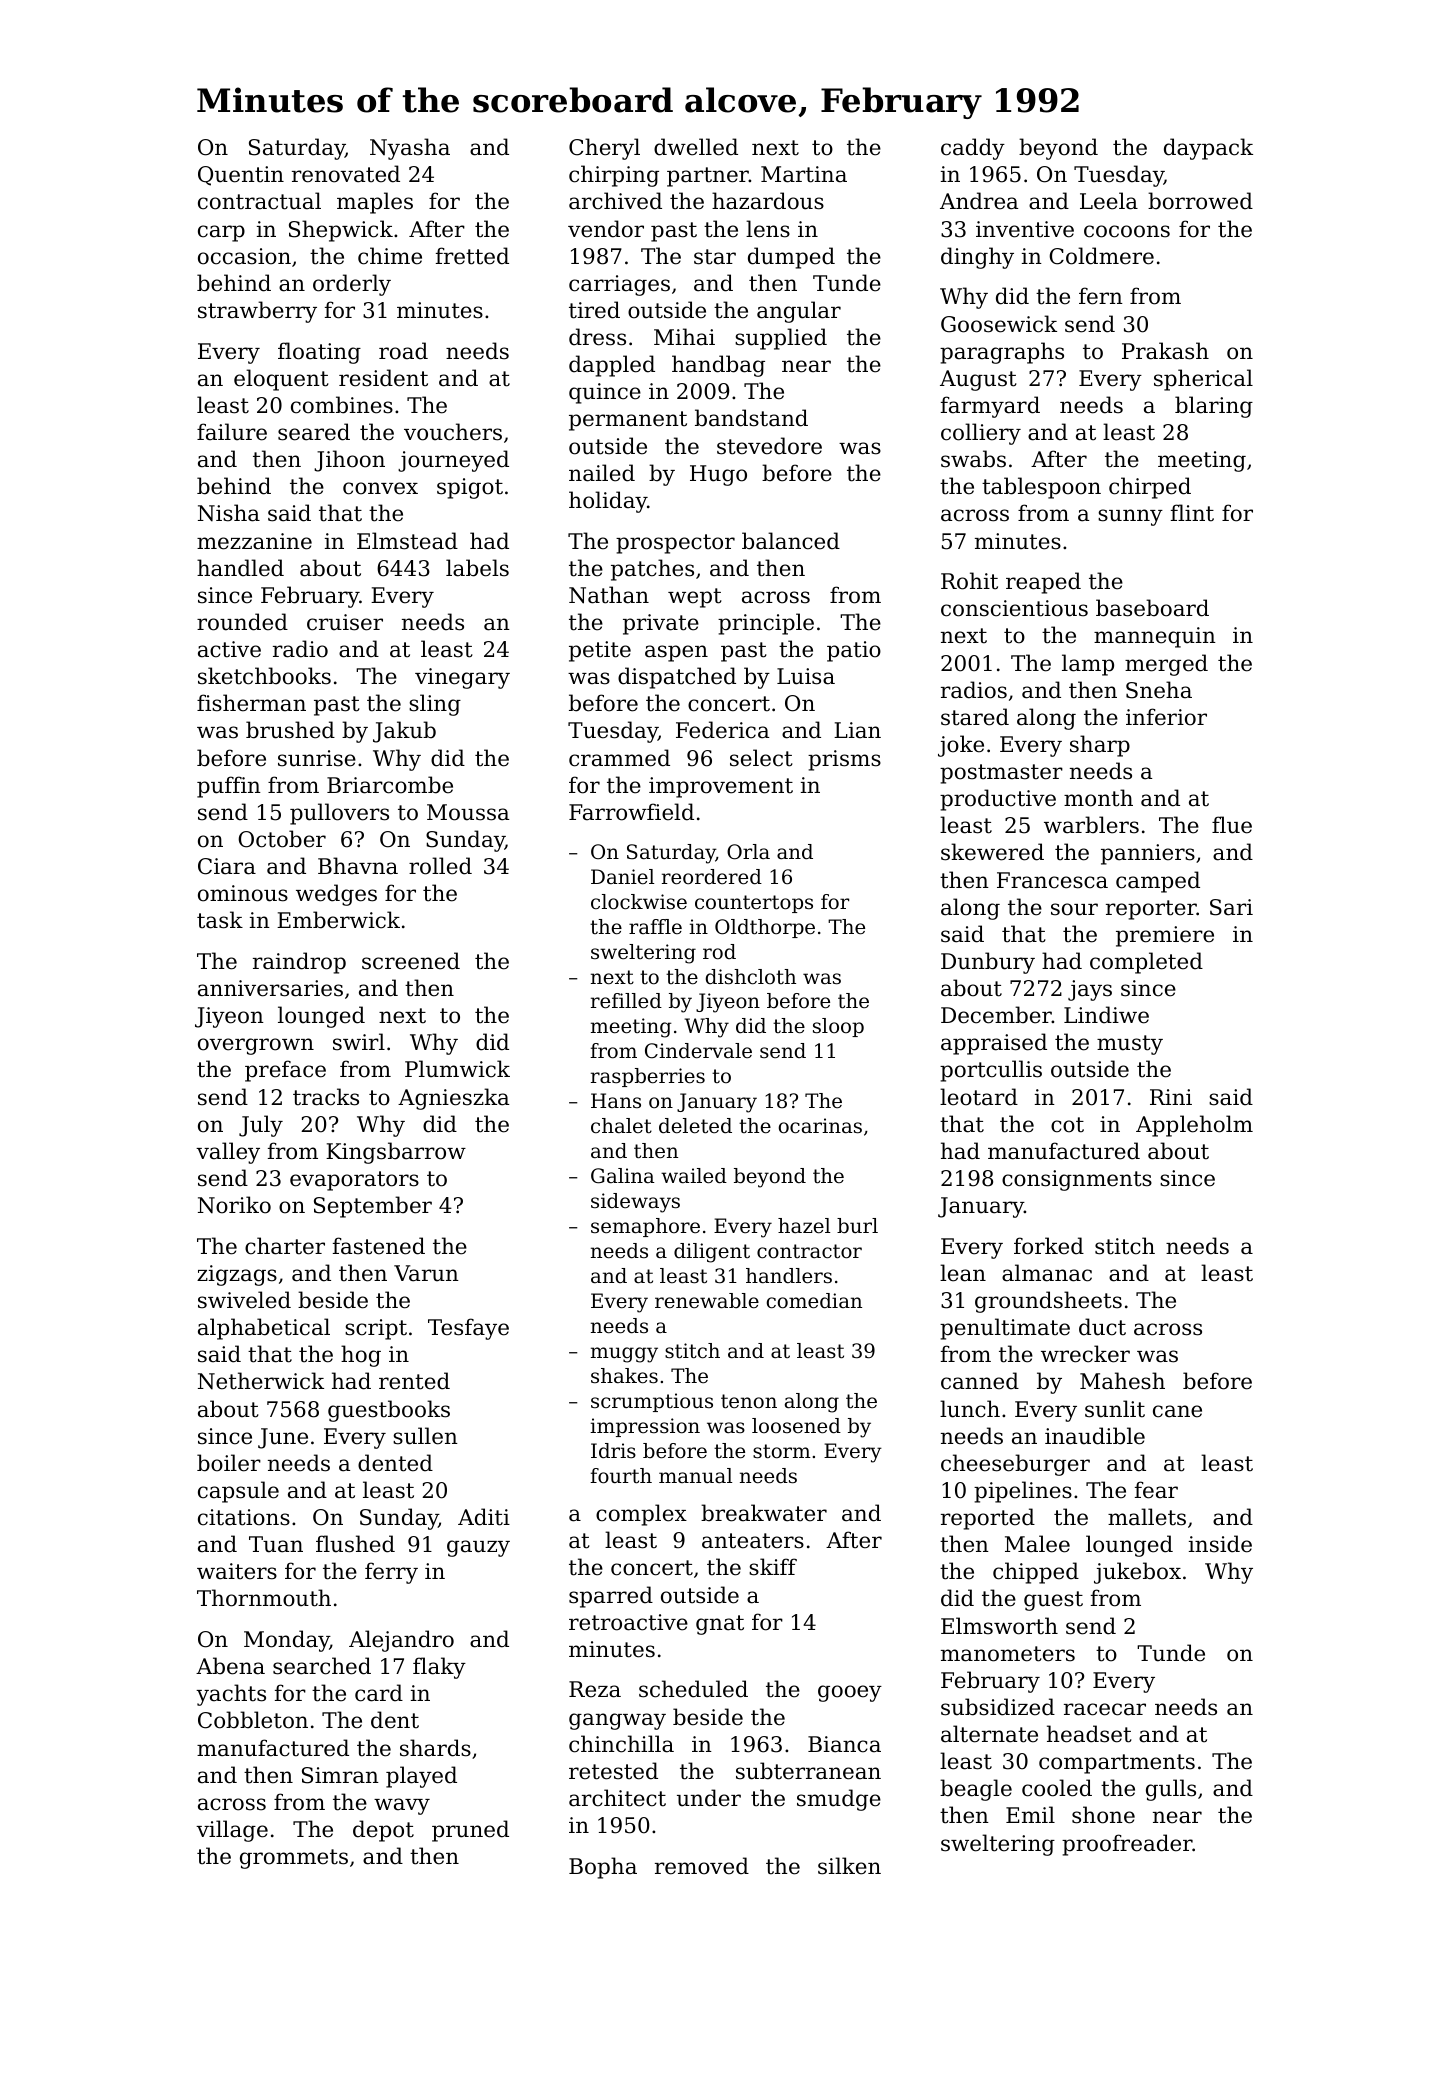 The width and height of the image is (1450, 2100). Describe the element at coordinates (1049, 1246) in the image. I see `forked` at that location.
